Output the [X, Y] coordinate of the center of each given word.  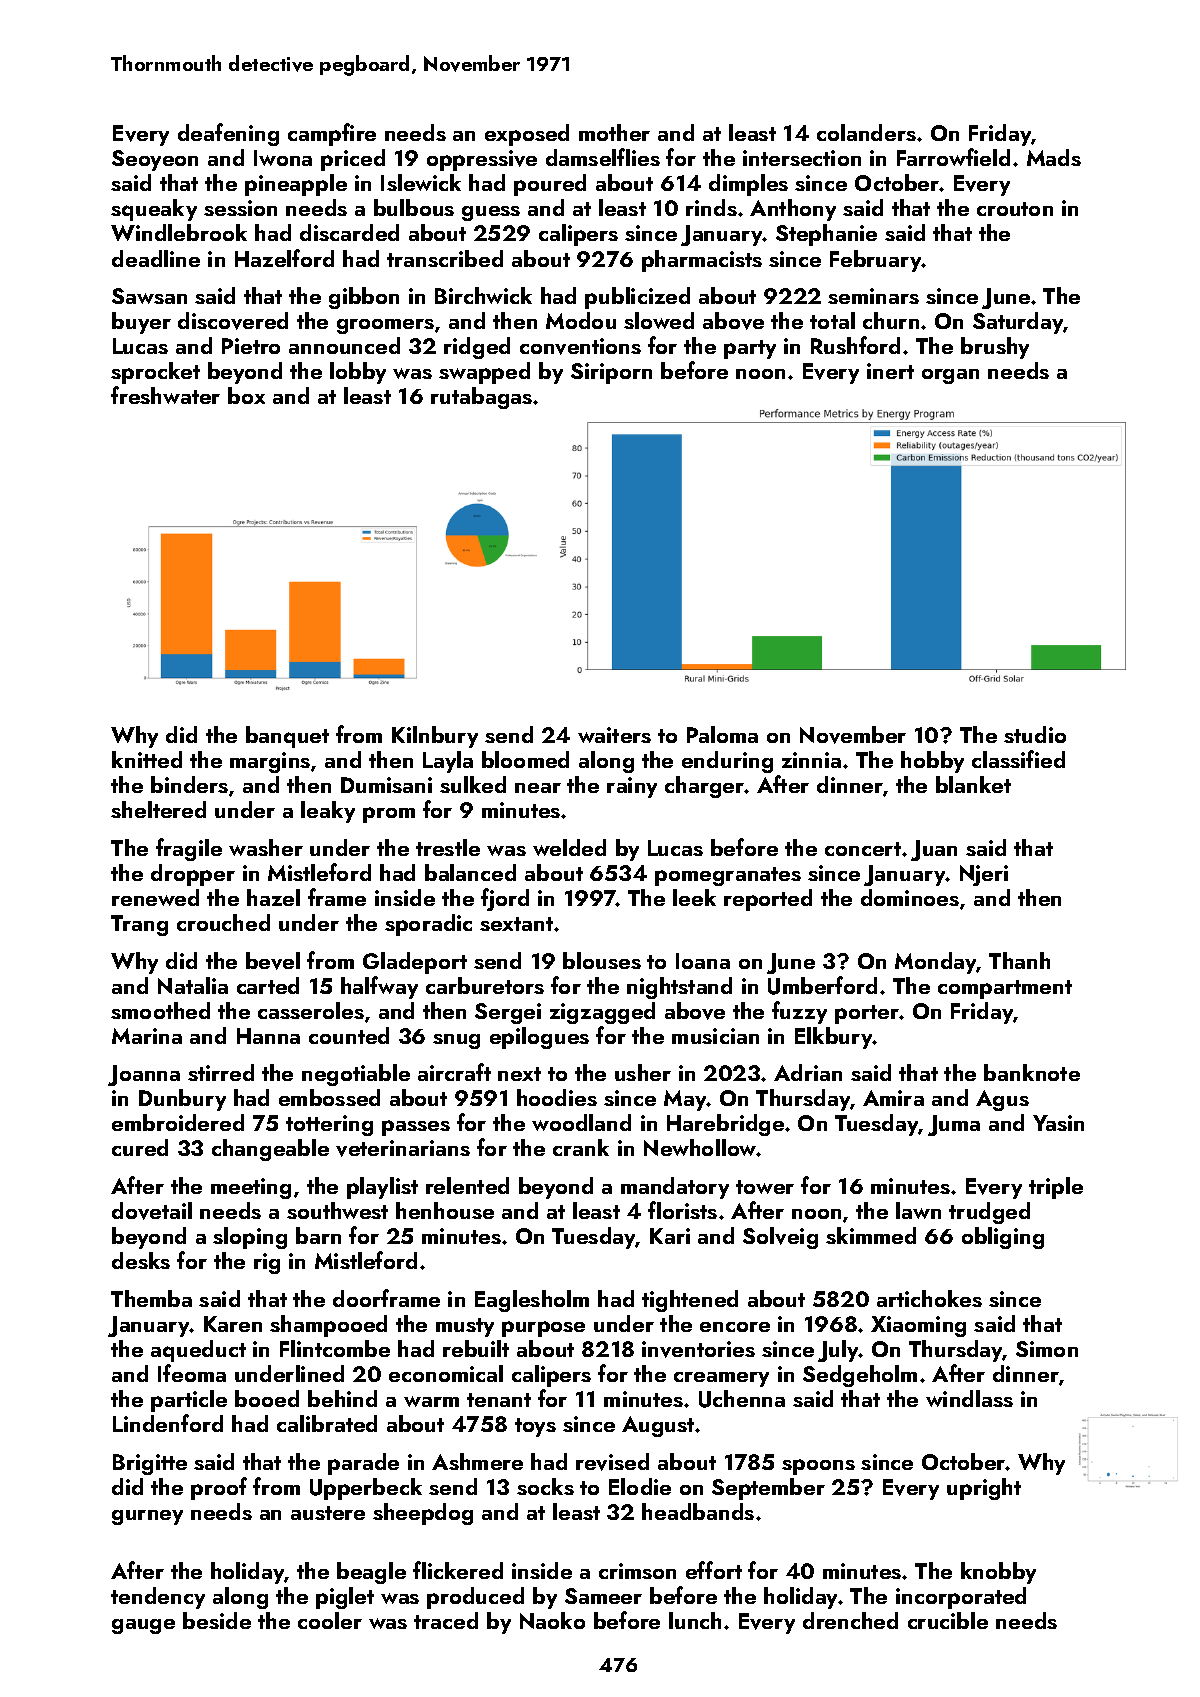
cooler [330, 1620]
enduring [727, 762]
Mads [1054, 157]
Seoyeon [155, 160]
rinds [711, 207]
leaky [328, 812]
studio [1035, 734]
